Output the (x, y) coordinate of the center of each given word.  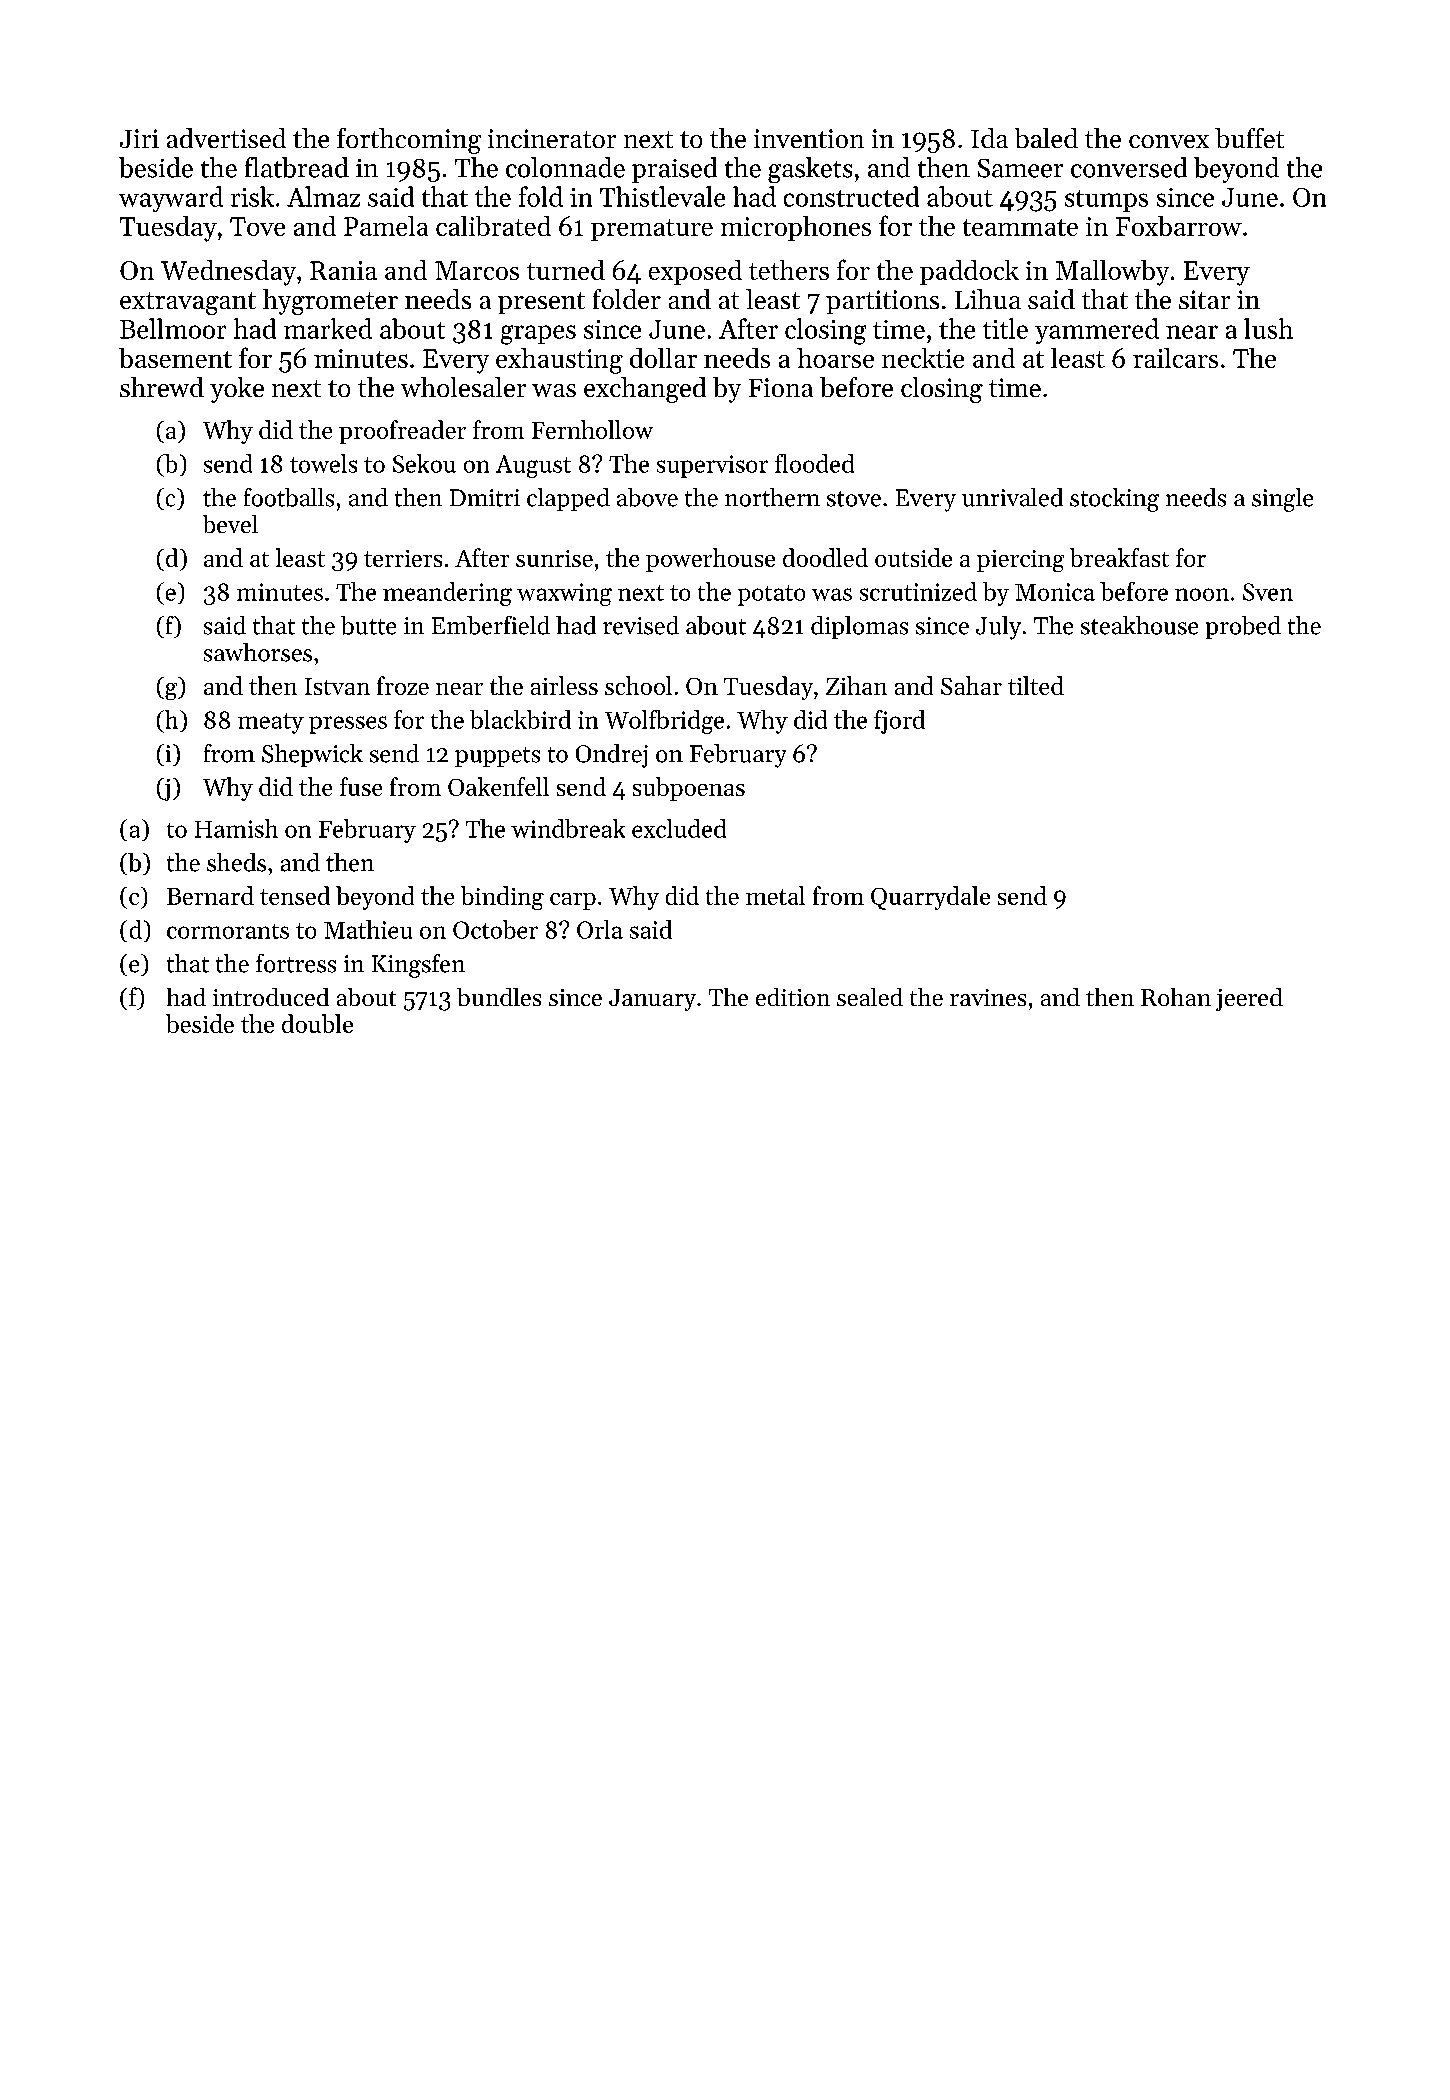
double (317, 1023)
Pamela (386, 226)
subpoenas (689, 789)
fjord (899, 722)
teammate (1020, 227)
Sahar (971, 685)
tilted (1036, 685)
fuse (361, 786)
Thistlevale (662, 196)
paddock (969, 272)
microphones (796, 228)
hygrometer (330, 302)
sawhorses (258, 652)
